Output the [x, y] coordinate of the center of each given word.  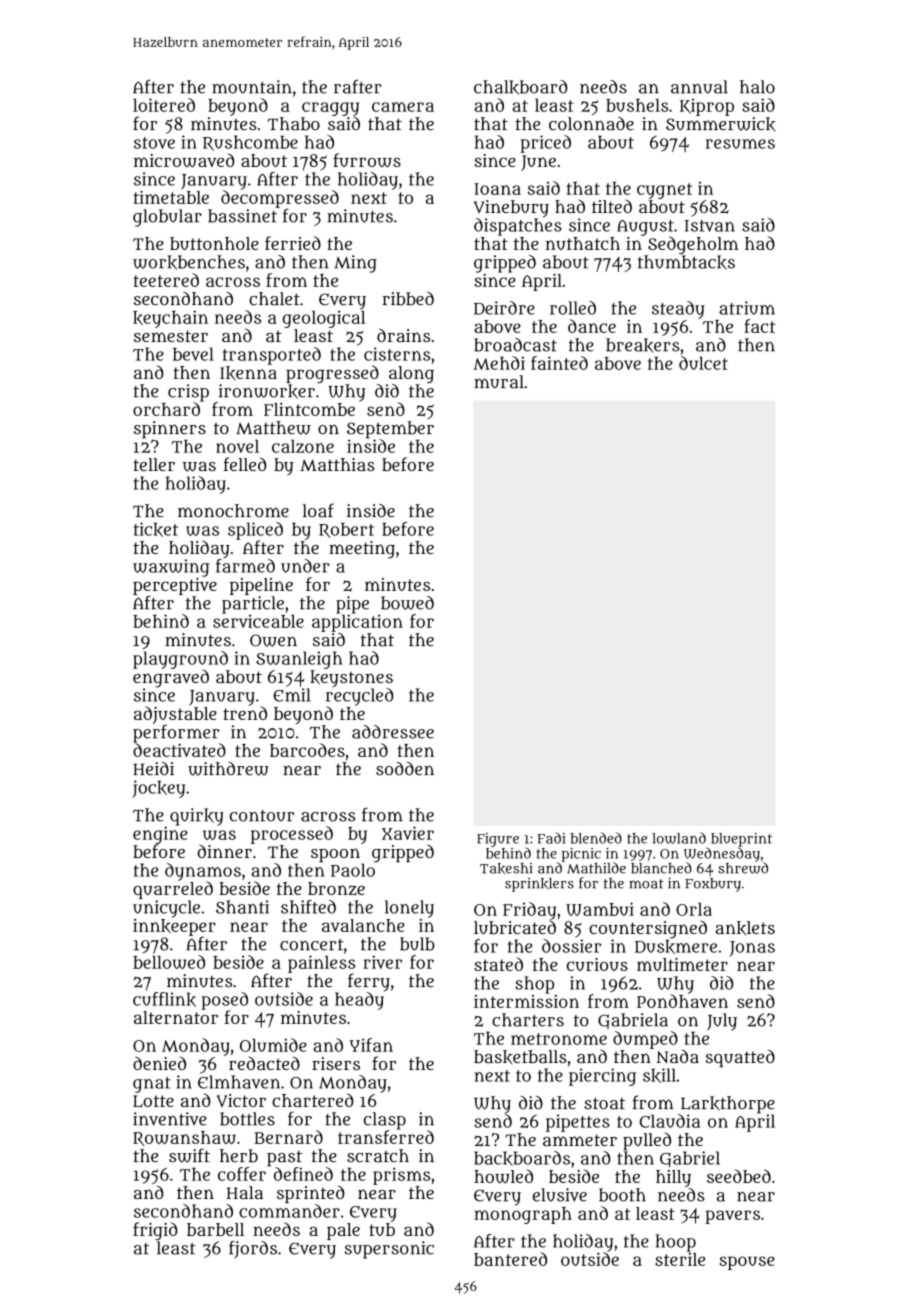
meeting [362, 550]
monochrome [233, 511]
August [645, 227]
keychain [170, 319]
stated [499, 964]
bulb [417, 944]
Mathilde [596, 868]
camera [403, 107]
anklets [745, 928]
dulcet [703, 363]
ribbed [408, 299]
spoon [335, 855]
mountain [252, 87]
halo [757, 87]
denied [159, 1063]
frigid [155, 1231]
